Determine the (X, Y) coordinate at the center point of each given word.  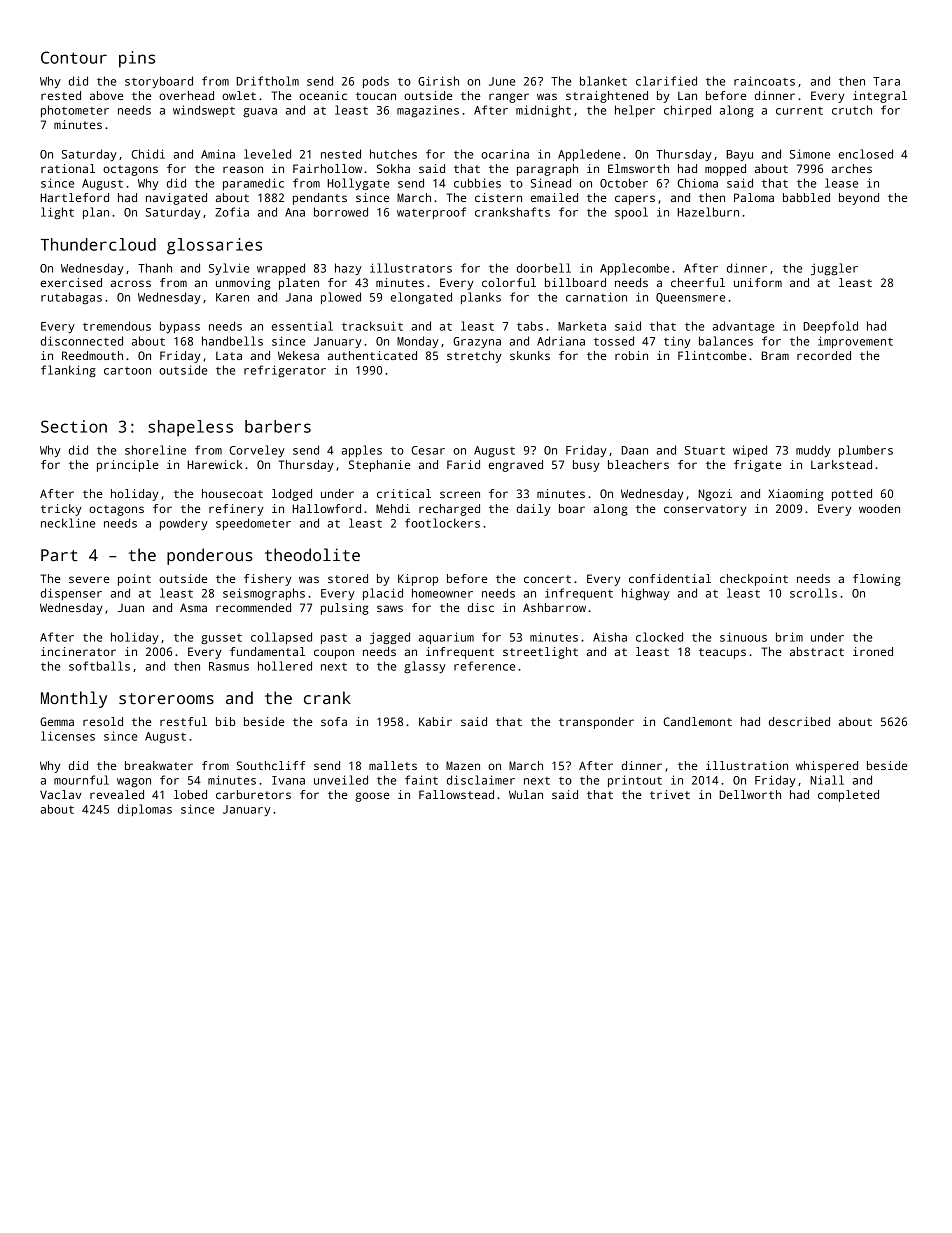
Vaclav (61, 794)
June (502, 81)
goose (372, 797)
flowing (877, 580)
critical (404, 493)
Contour (74, 57)
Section (74, 426)
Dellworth (750, 794)
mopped (725, 170)
